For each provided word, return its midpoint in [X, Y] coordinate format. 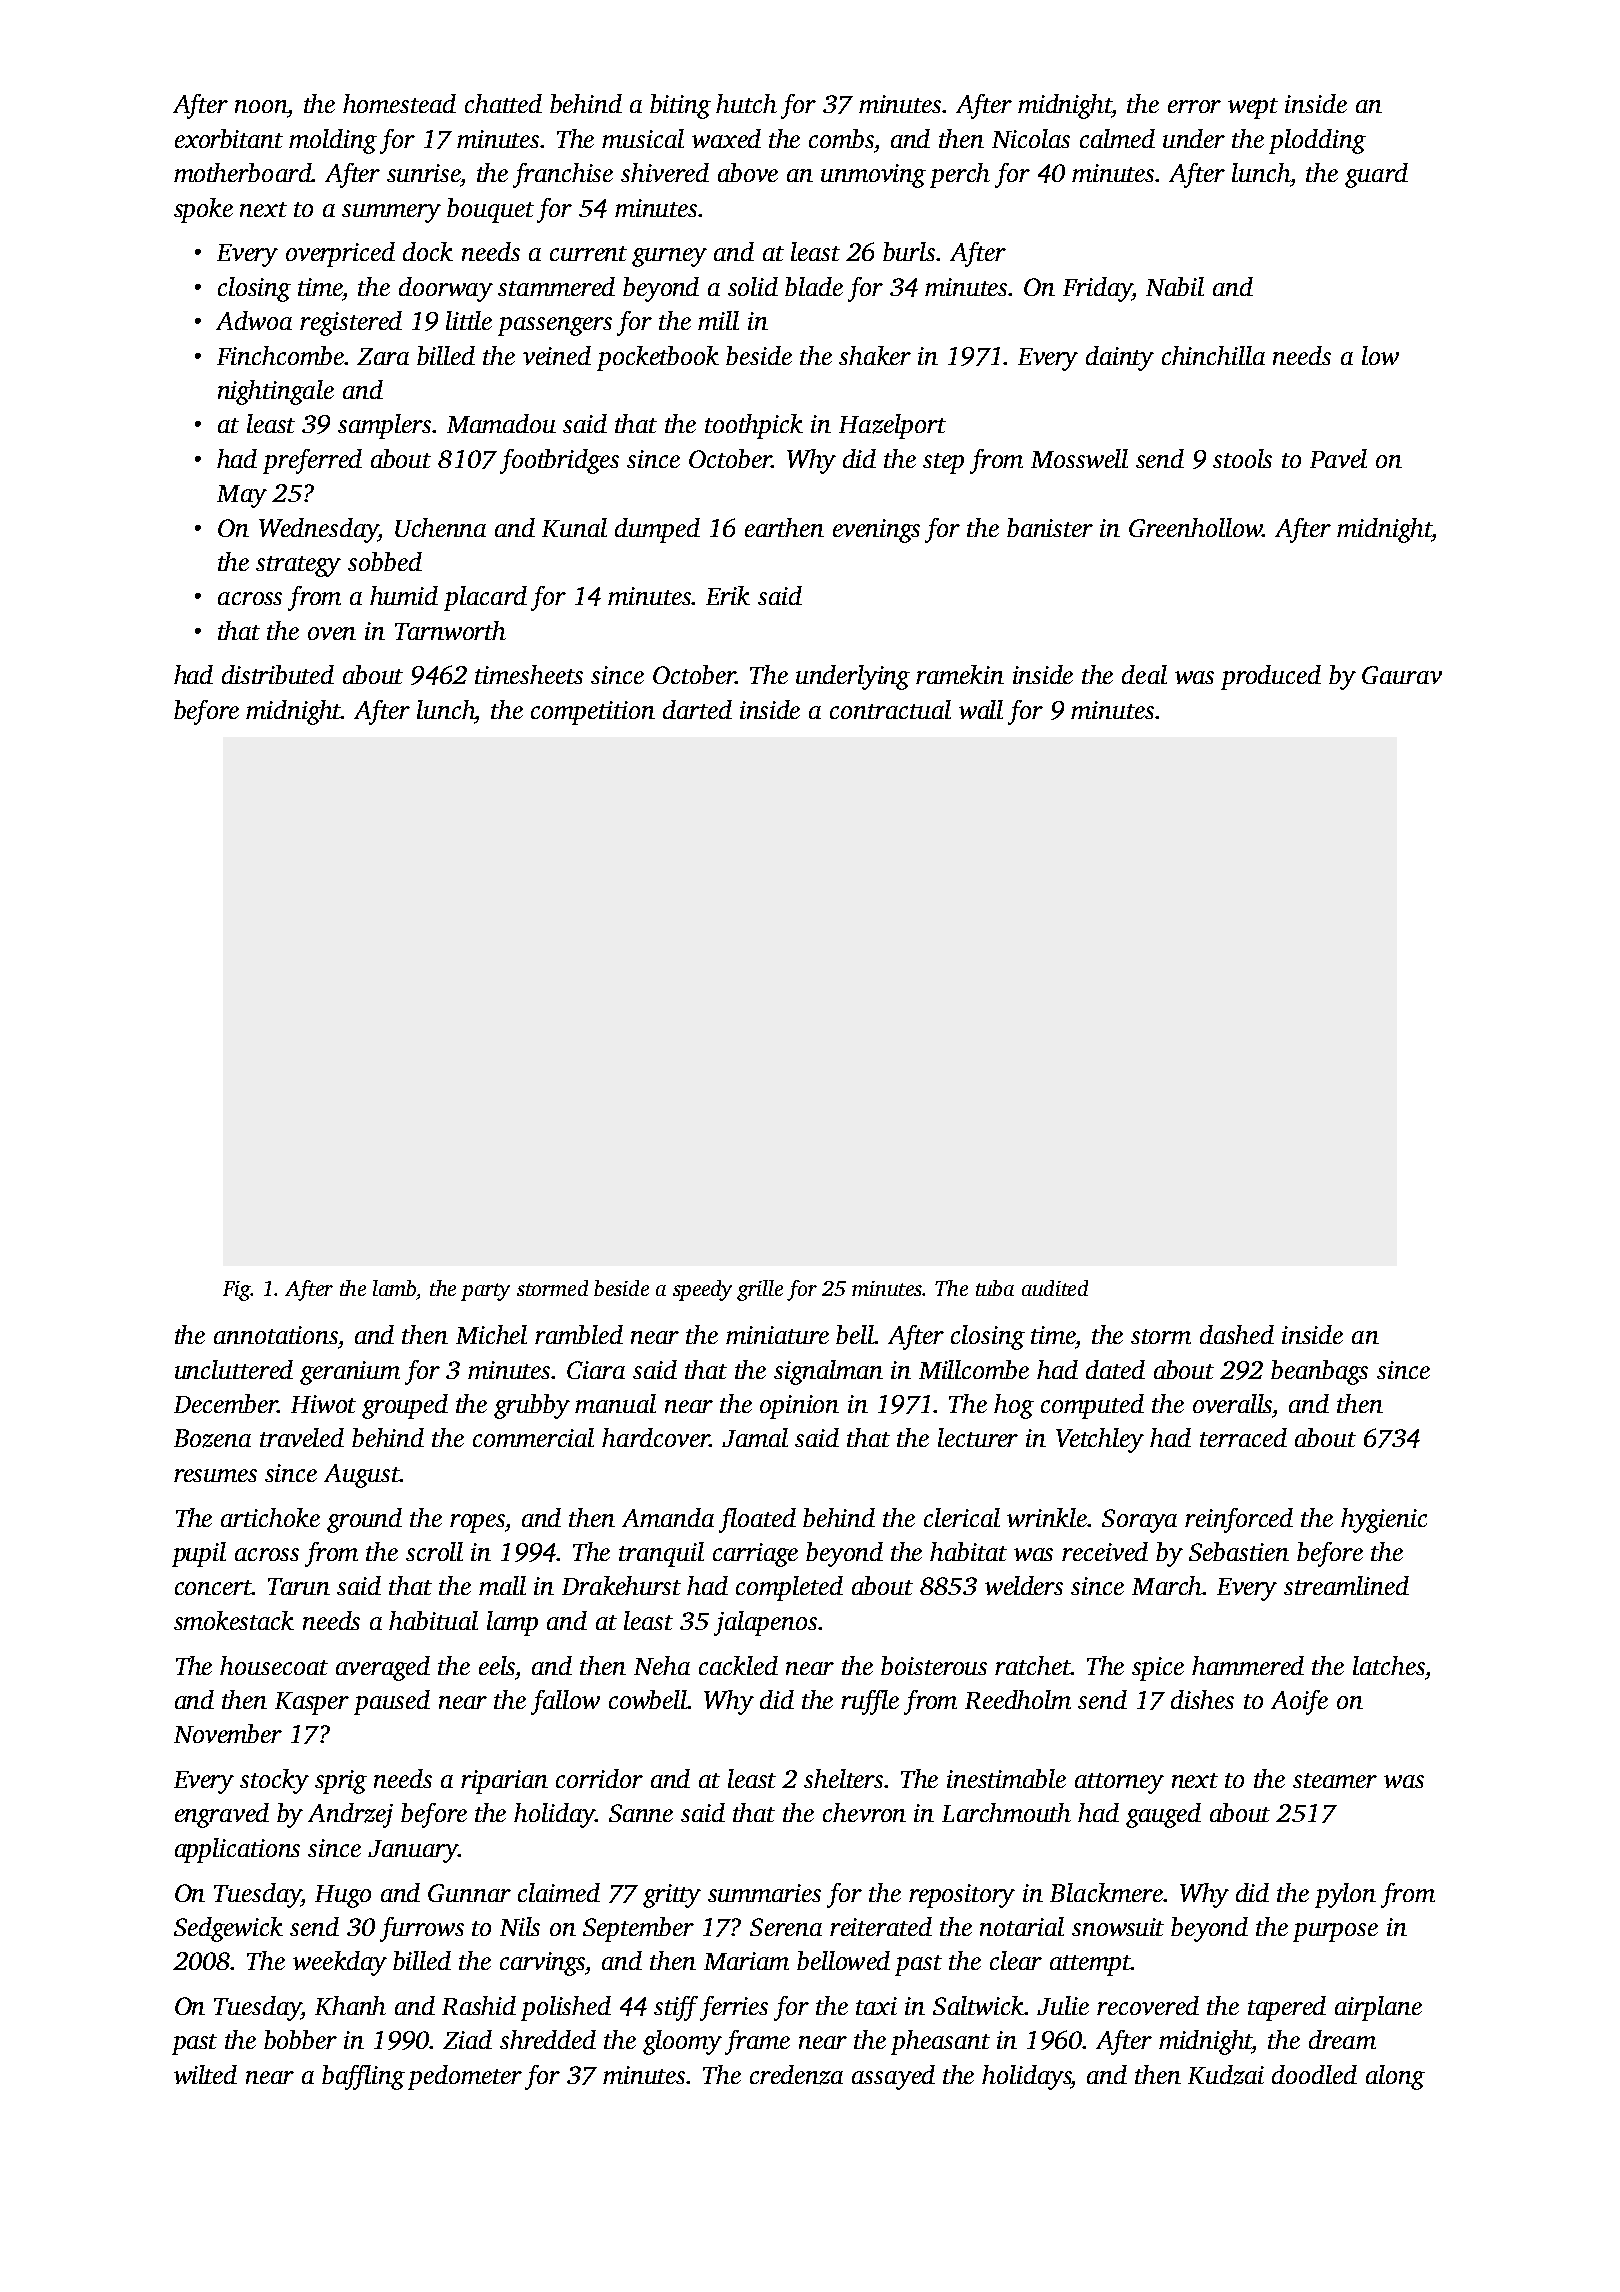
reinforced [1239, 1520]
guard [1376, 175]
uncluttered [234, 1369]
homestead [399, 103]
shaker [875, 355]
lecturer [978, 1437]
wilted [205, 2074]
